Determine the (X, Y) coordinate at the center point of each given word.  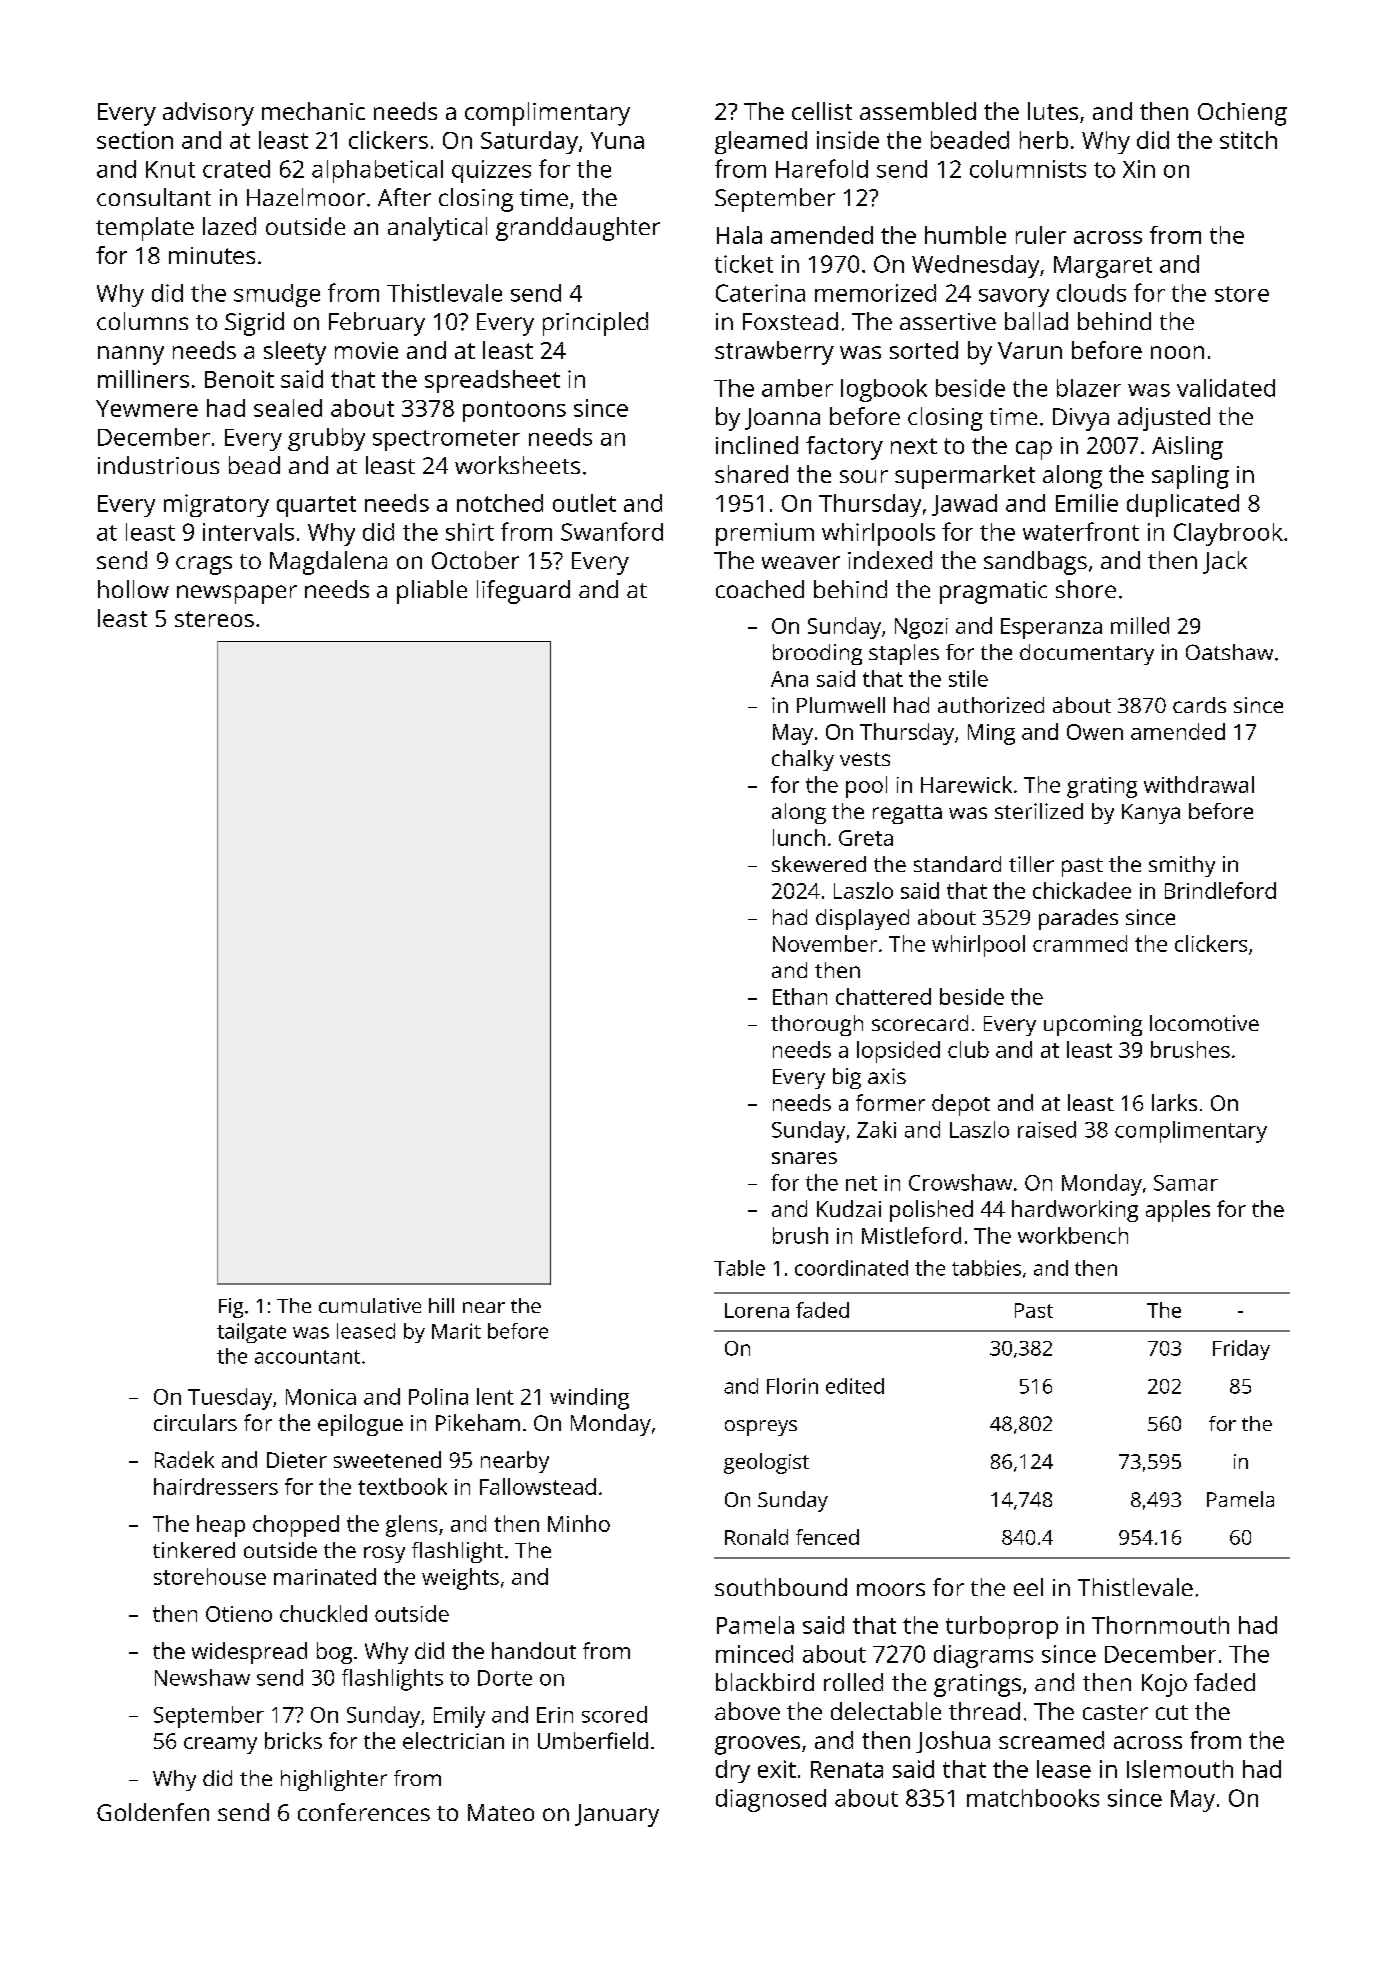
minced (754, 1654)
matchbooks (1033, 1798)
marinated (325, 1576)
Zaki (876, 1129)
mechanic (313, 111)
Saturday (529, 142)
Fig (231, 1308)
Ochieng (1242, 114)
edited (855, 1386)
